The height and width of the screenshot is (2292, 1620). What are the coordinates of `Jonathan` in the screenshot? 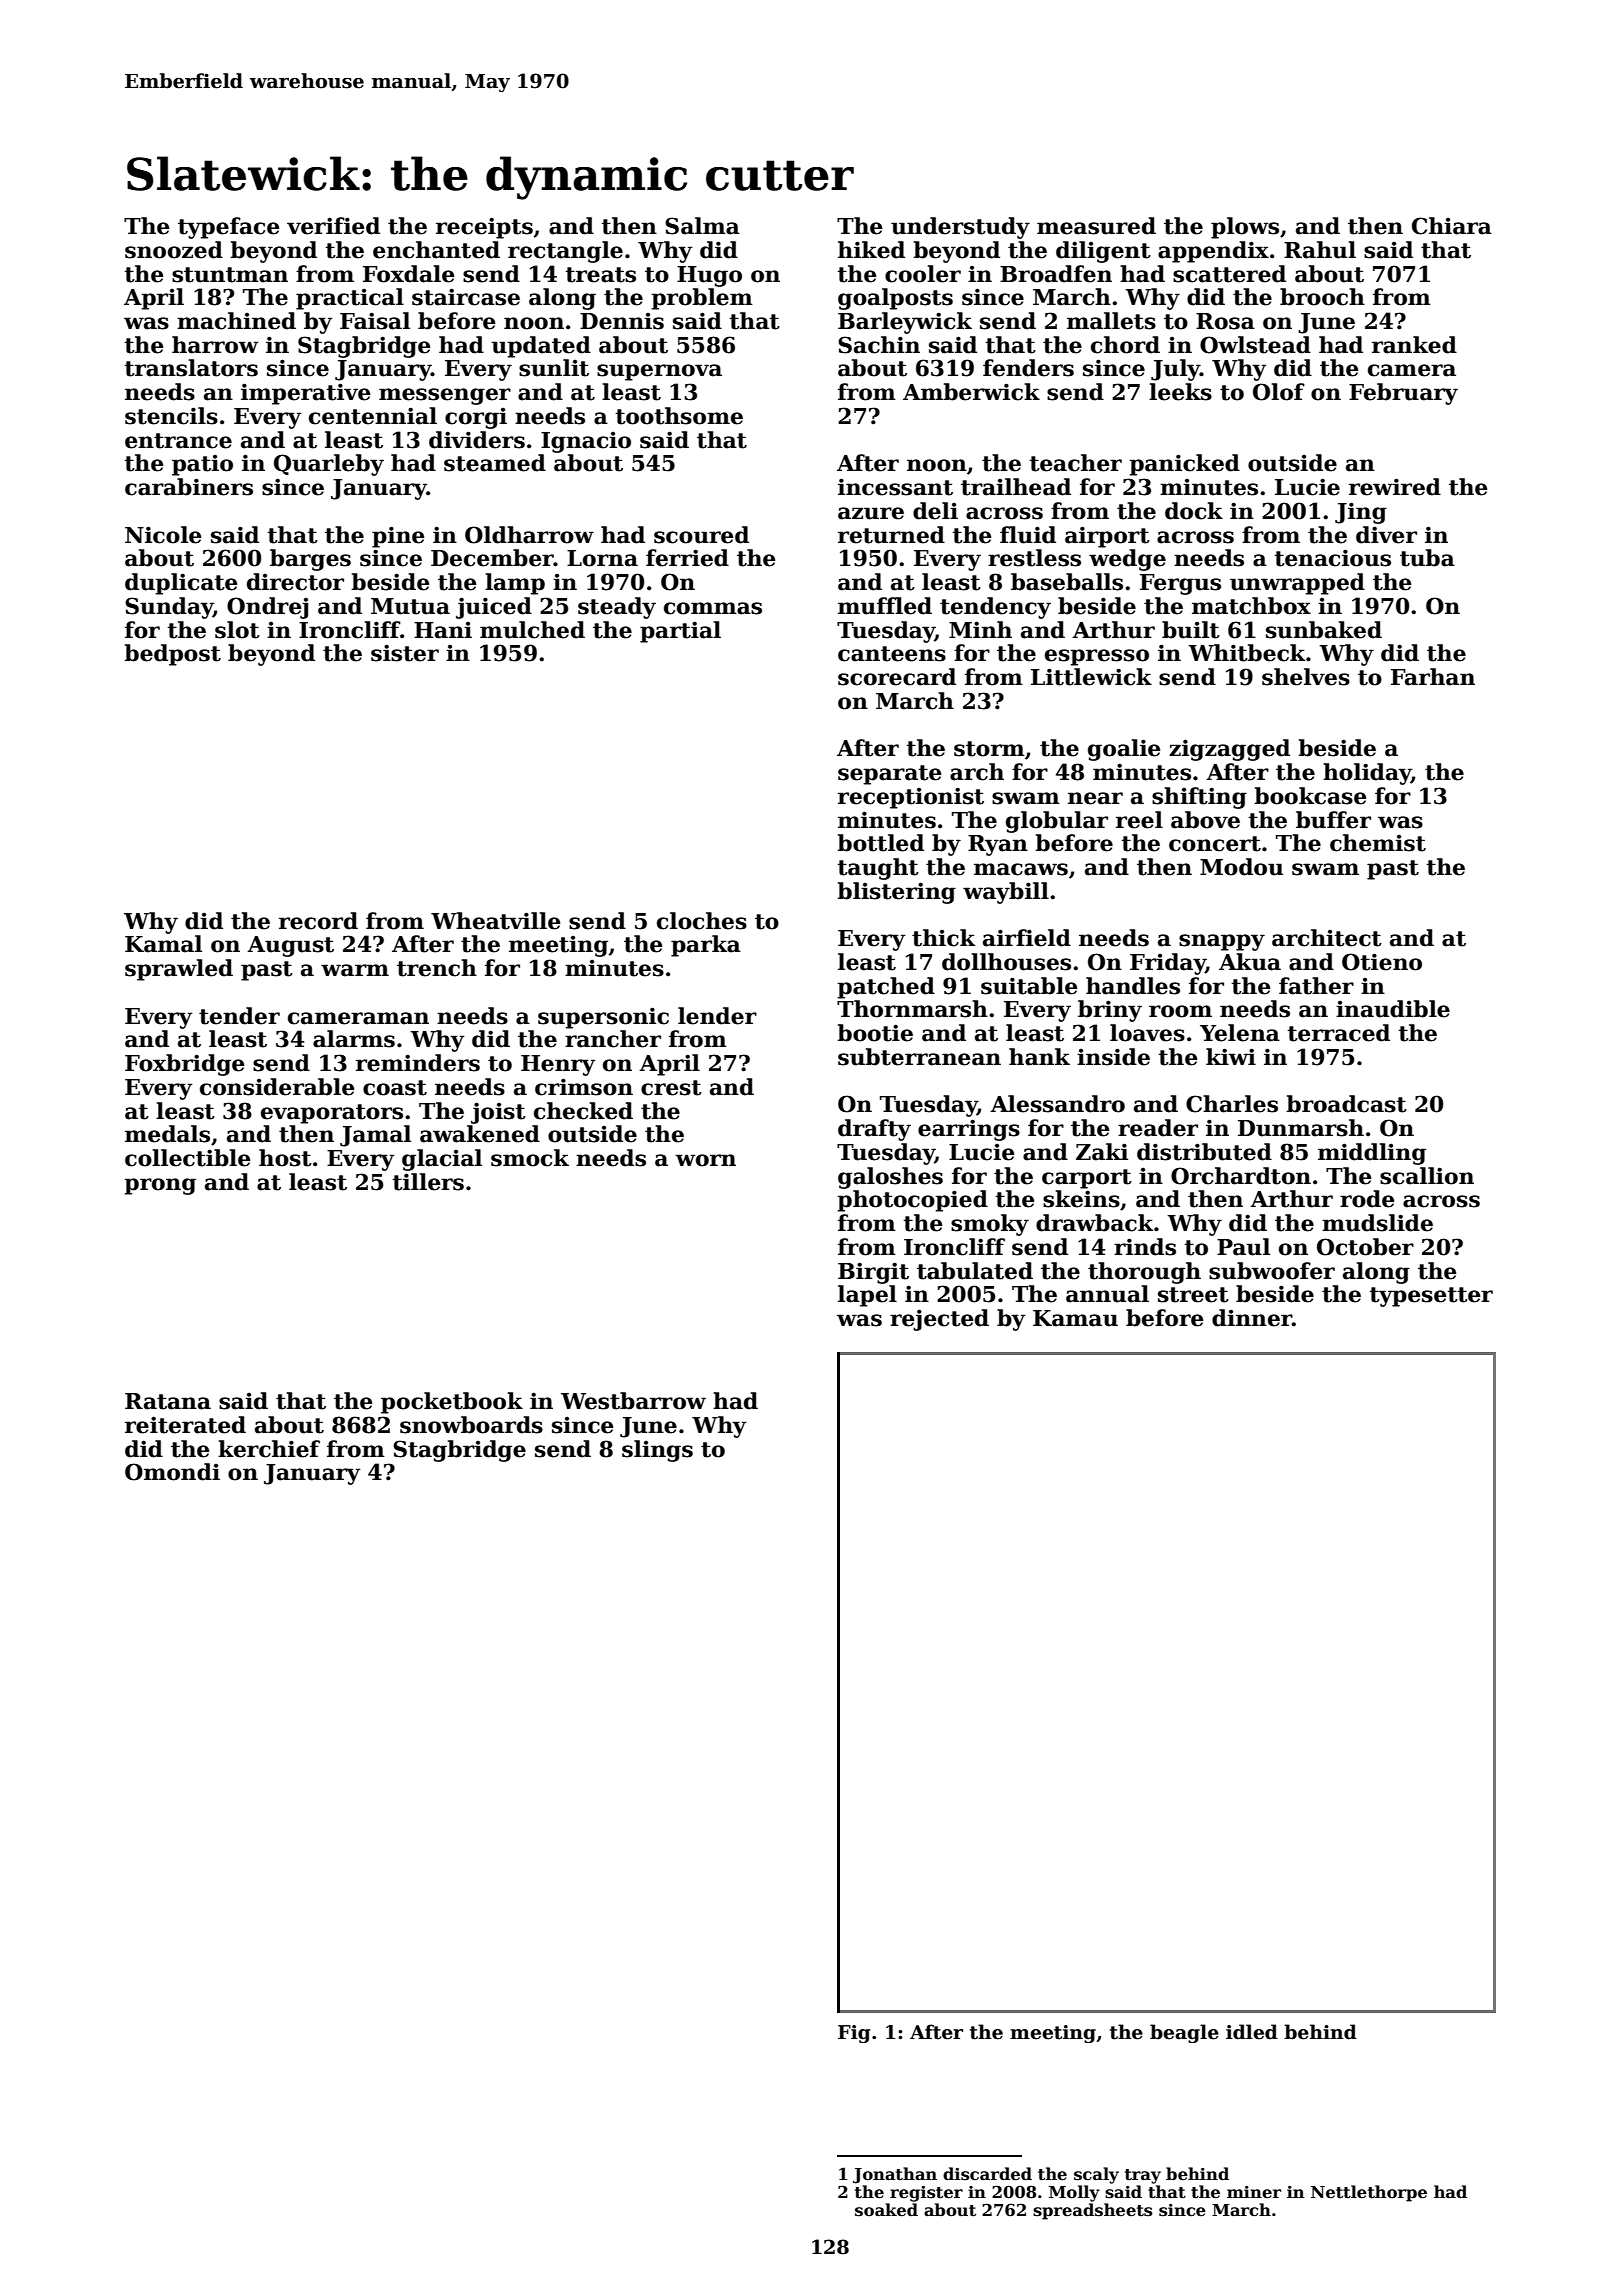 It's located at (895, 2175).
